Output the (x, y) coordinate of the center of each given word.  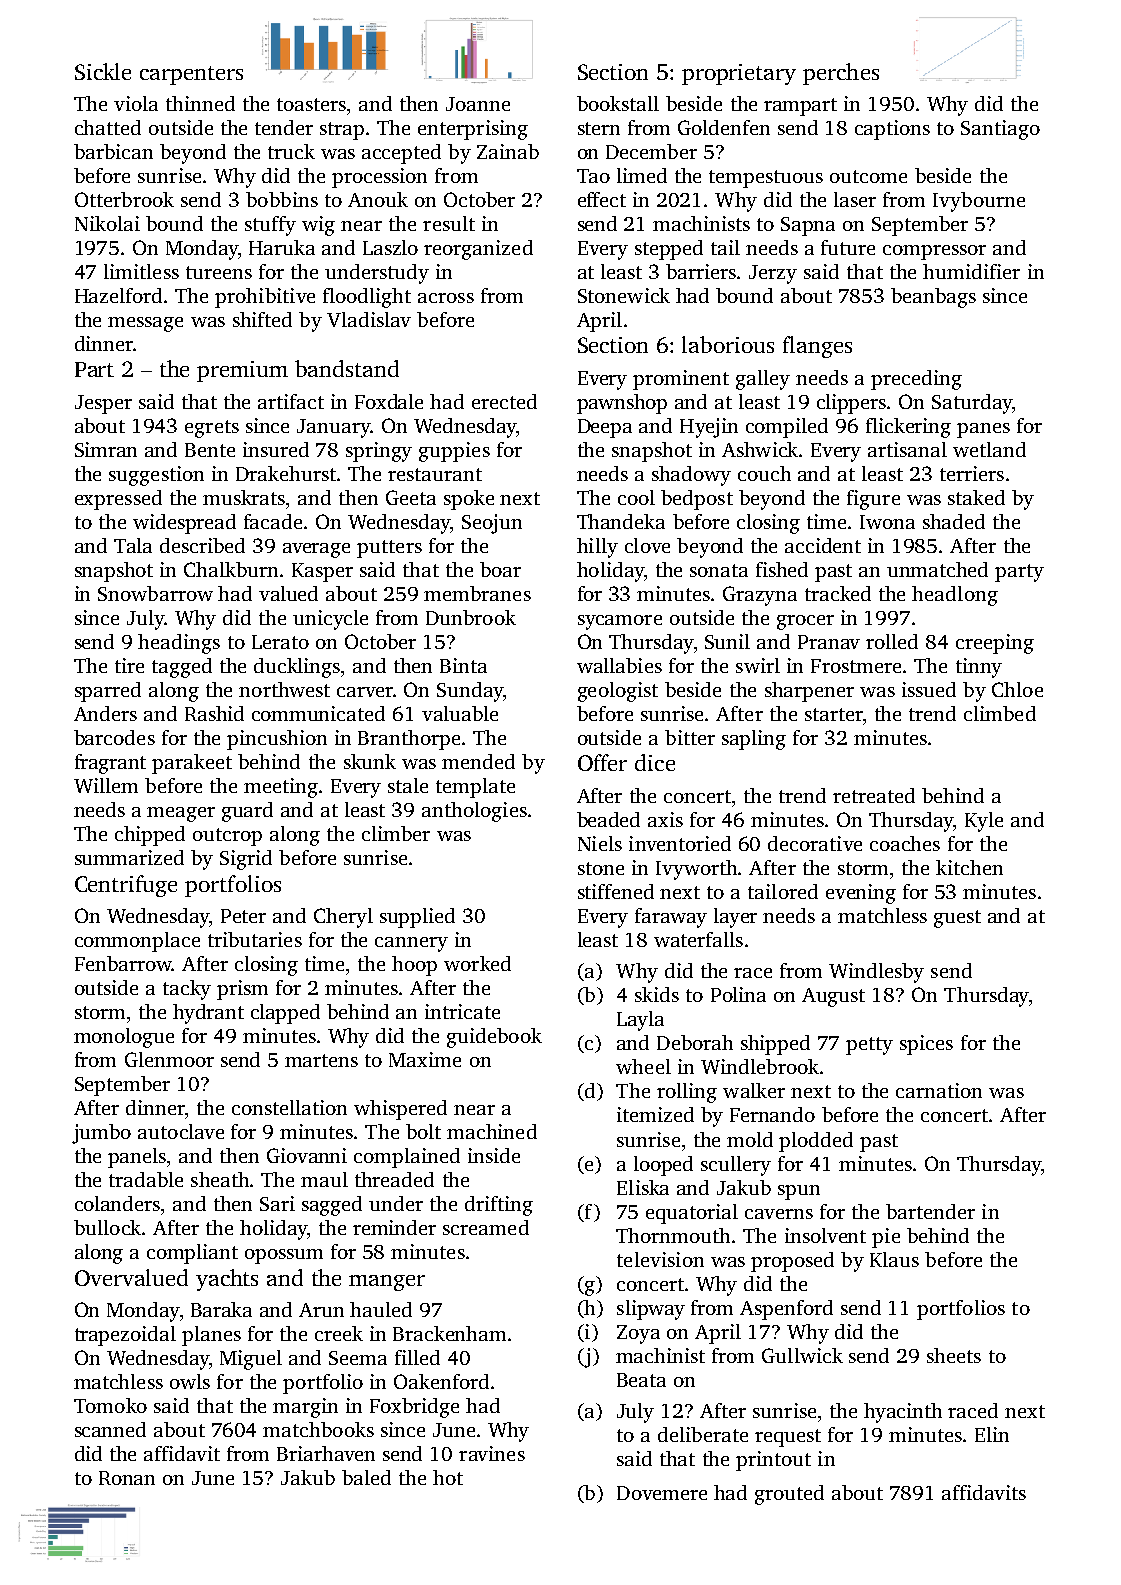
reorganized (478, 250)
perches (841, 74)
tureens (219, 272)
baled (366, 1477)
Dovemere (662, 1493)
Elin (992, 1434)
